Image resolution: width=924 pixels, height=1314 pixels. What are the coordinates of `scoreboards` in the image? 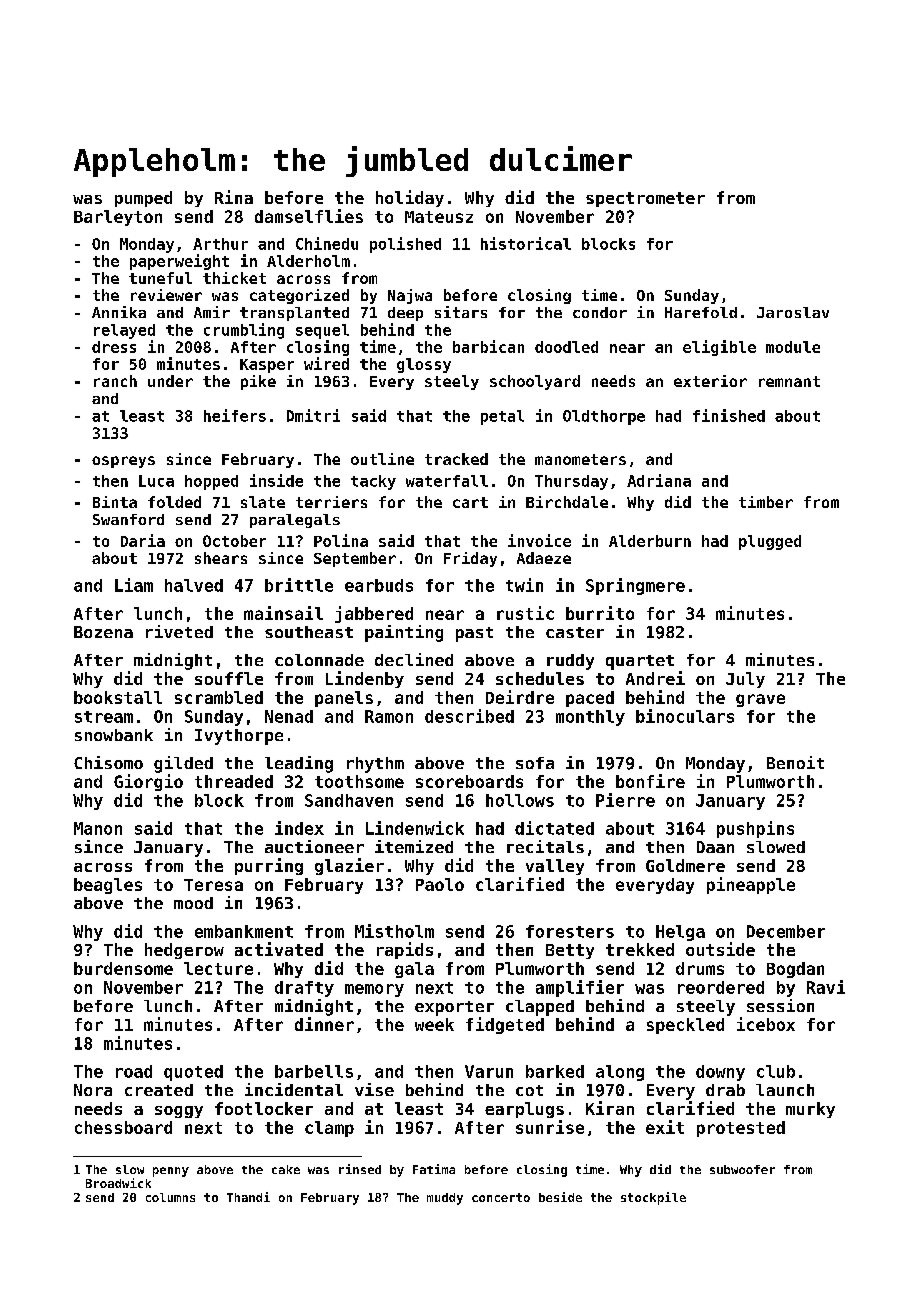 It's located at (469, 781).
